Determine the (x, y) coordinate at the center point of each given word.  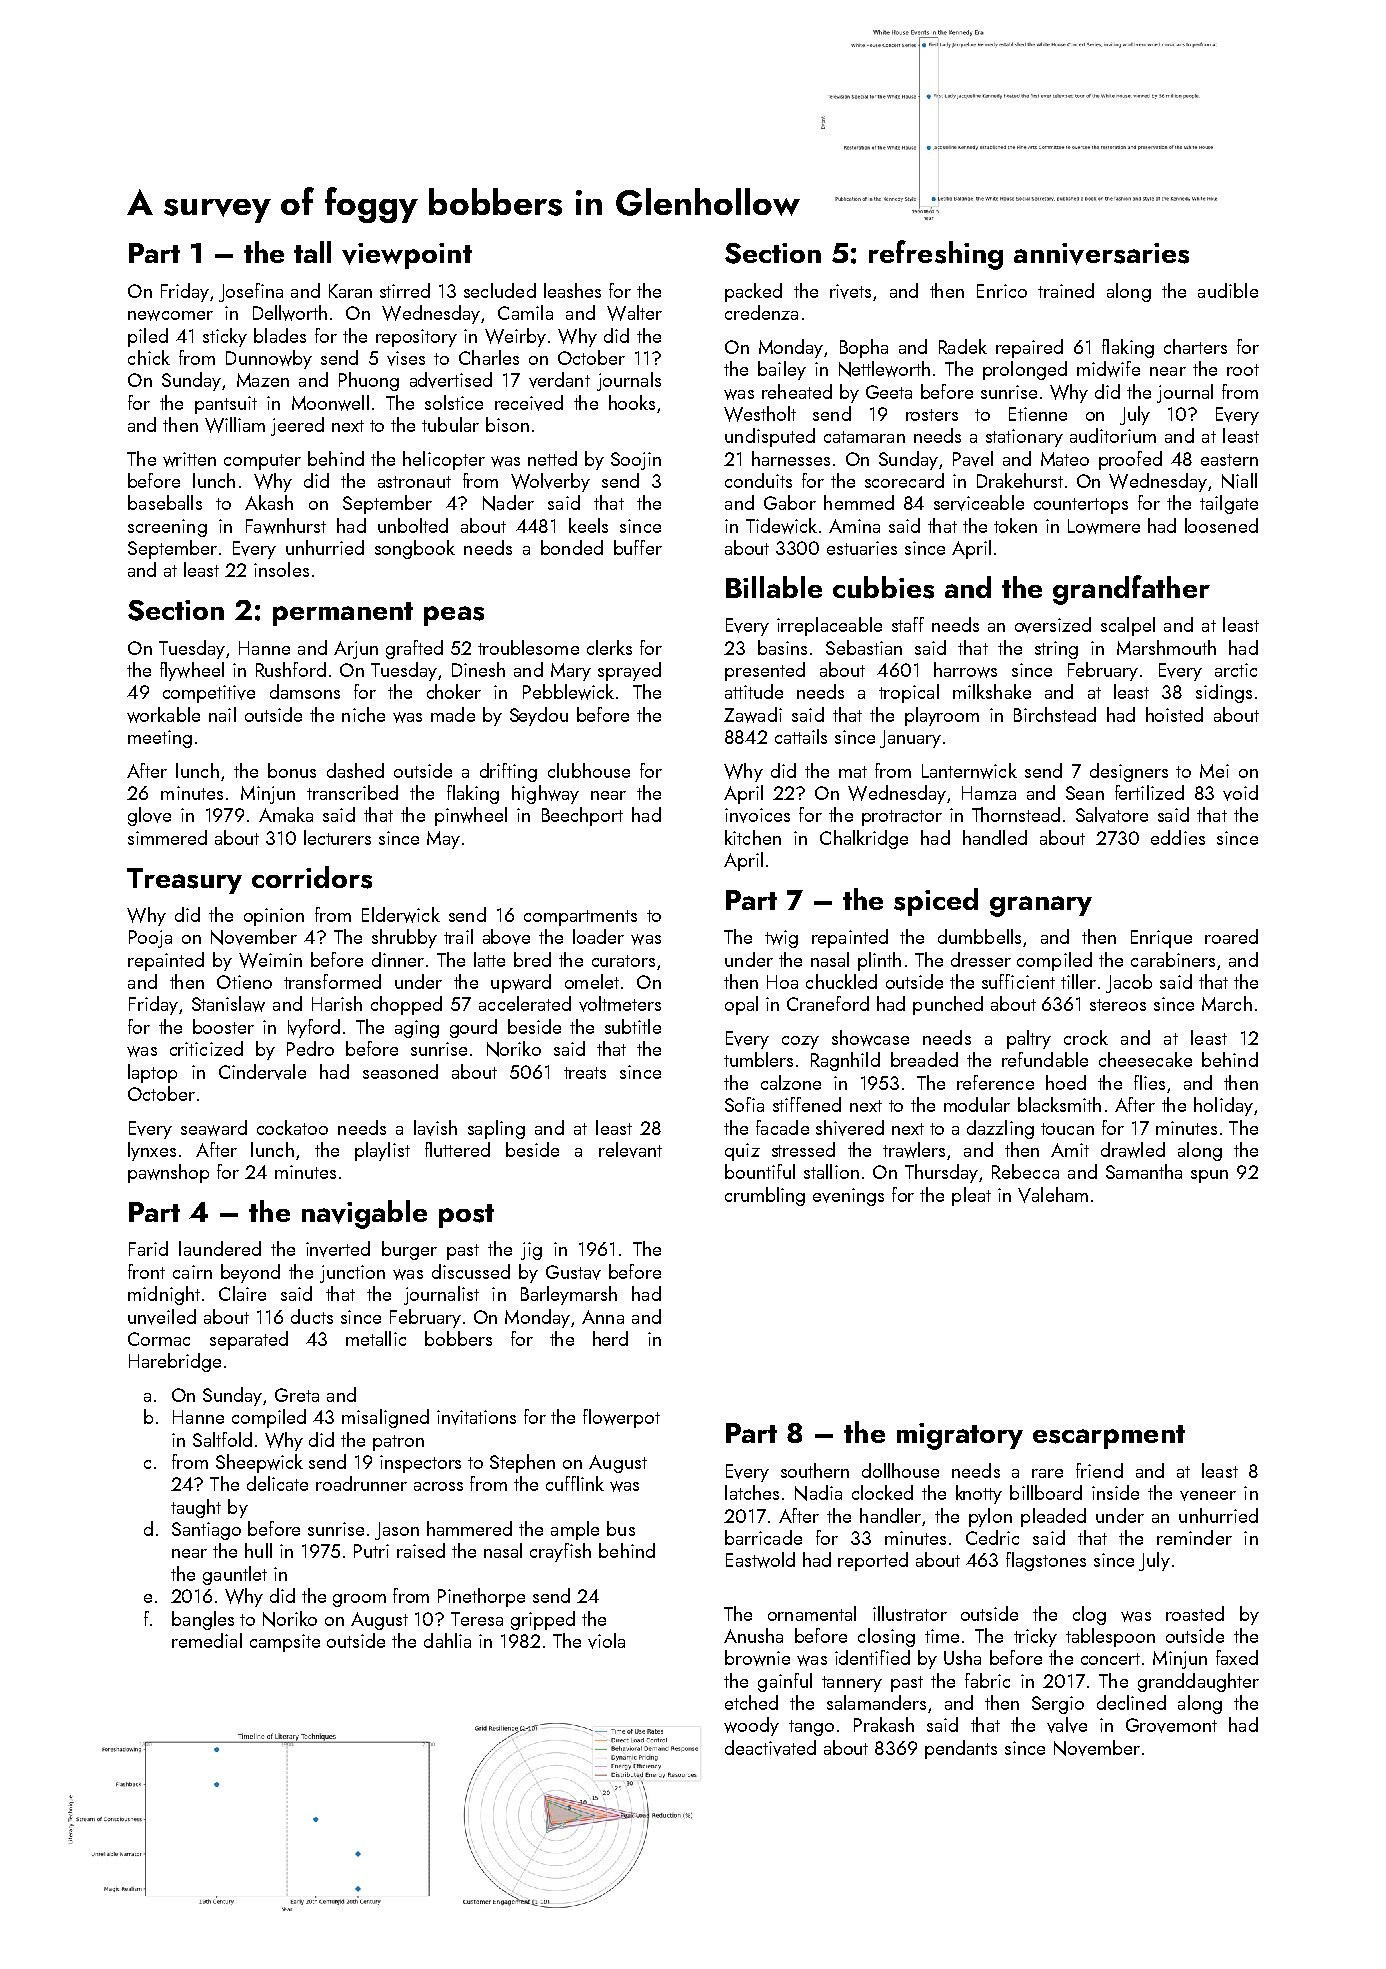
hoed (1066, 1082)
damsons (305, 691)
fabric (987, 1680)
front (146, 1271)
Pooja (150, 939)
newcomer (170, 315)
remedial (207, 1640)
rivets (850, 291)
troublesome (528, 647)
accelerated (525, 1003)
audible (1228, 290)
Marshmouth (1166, 647)
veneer (1208, 1496)
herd (610, 1338)
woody (751, 1726)
